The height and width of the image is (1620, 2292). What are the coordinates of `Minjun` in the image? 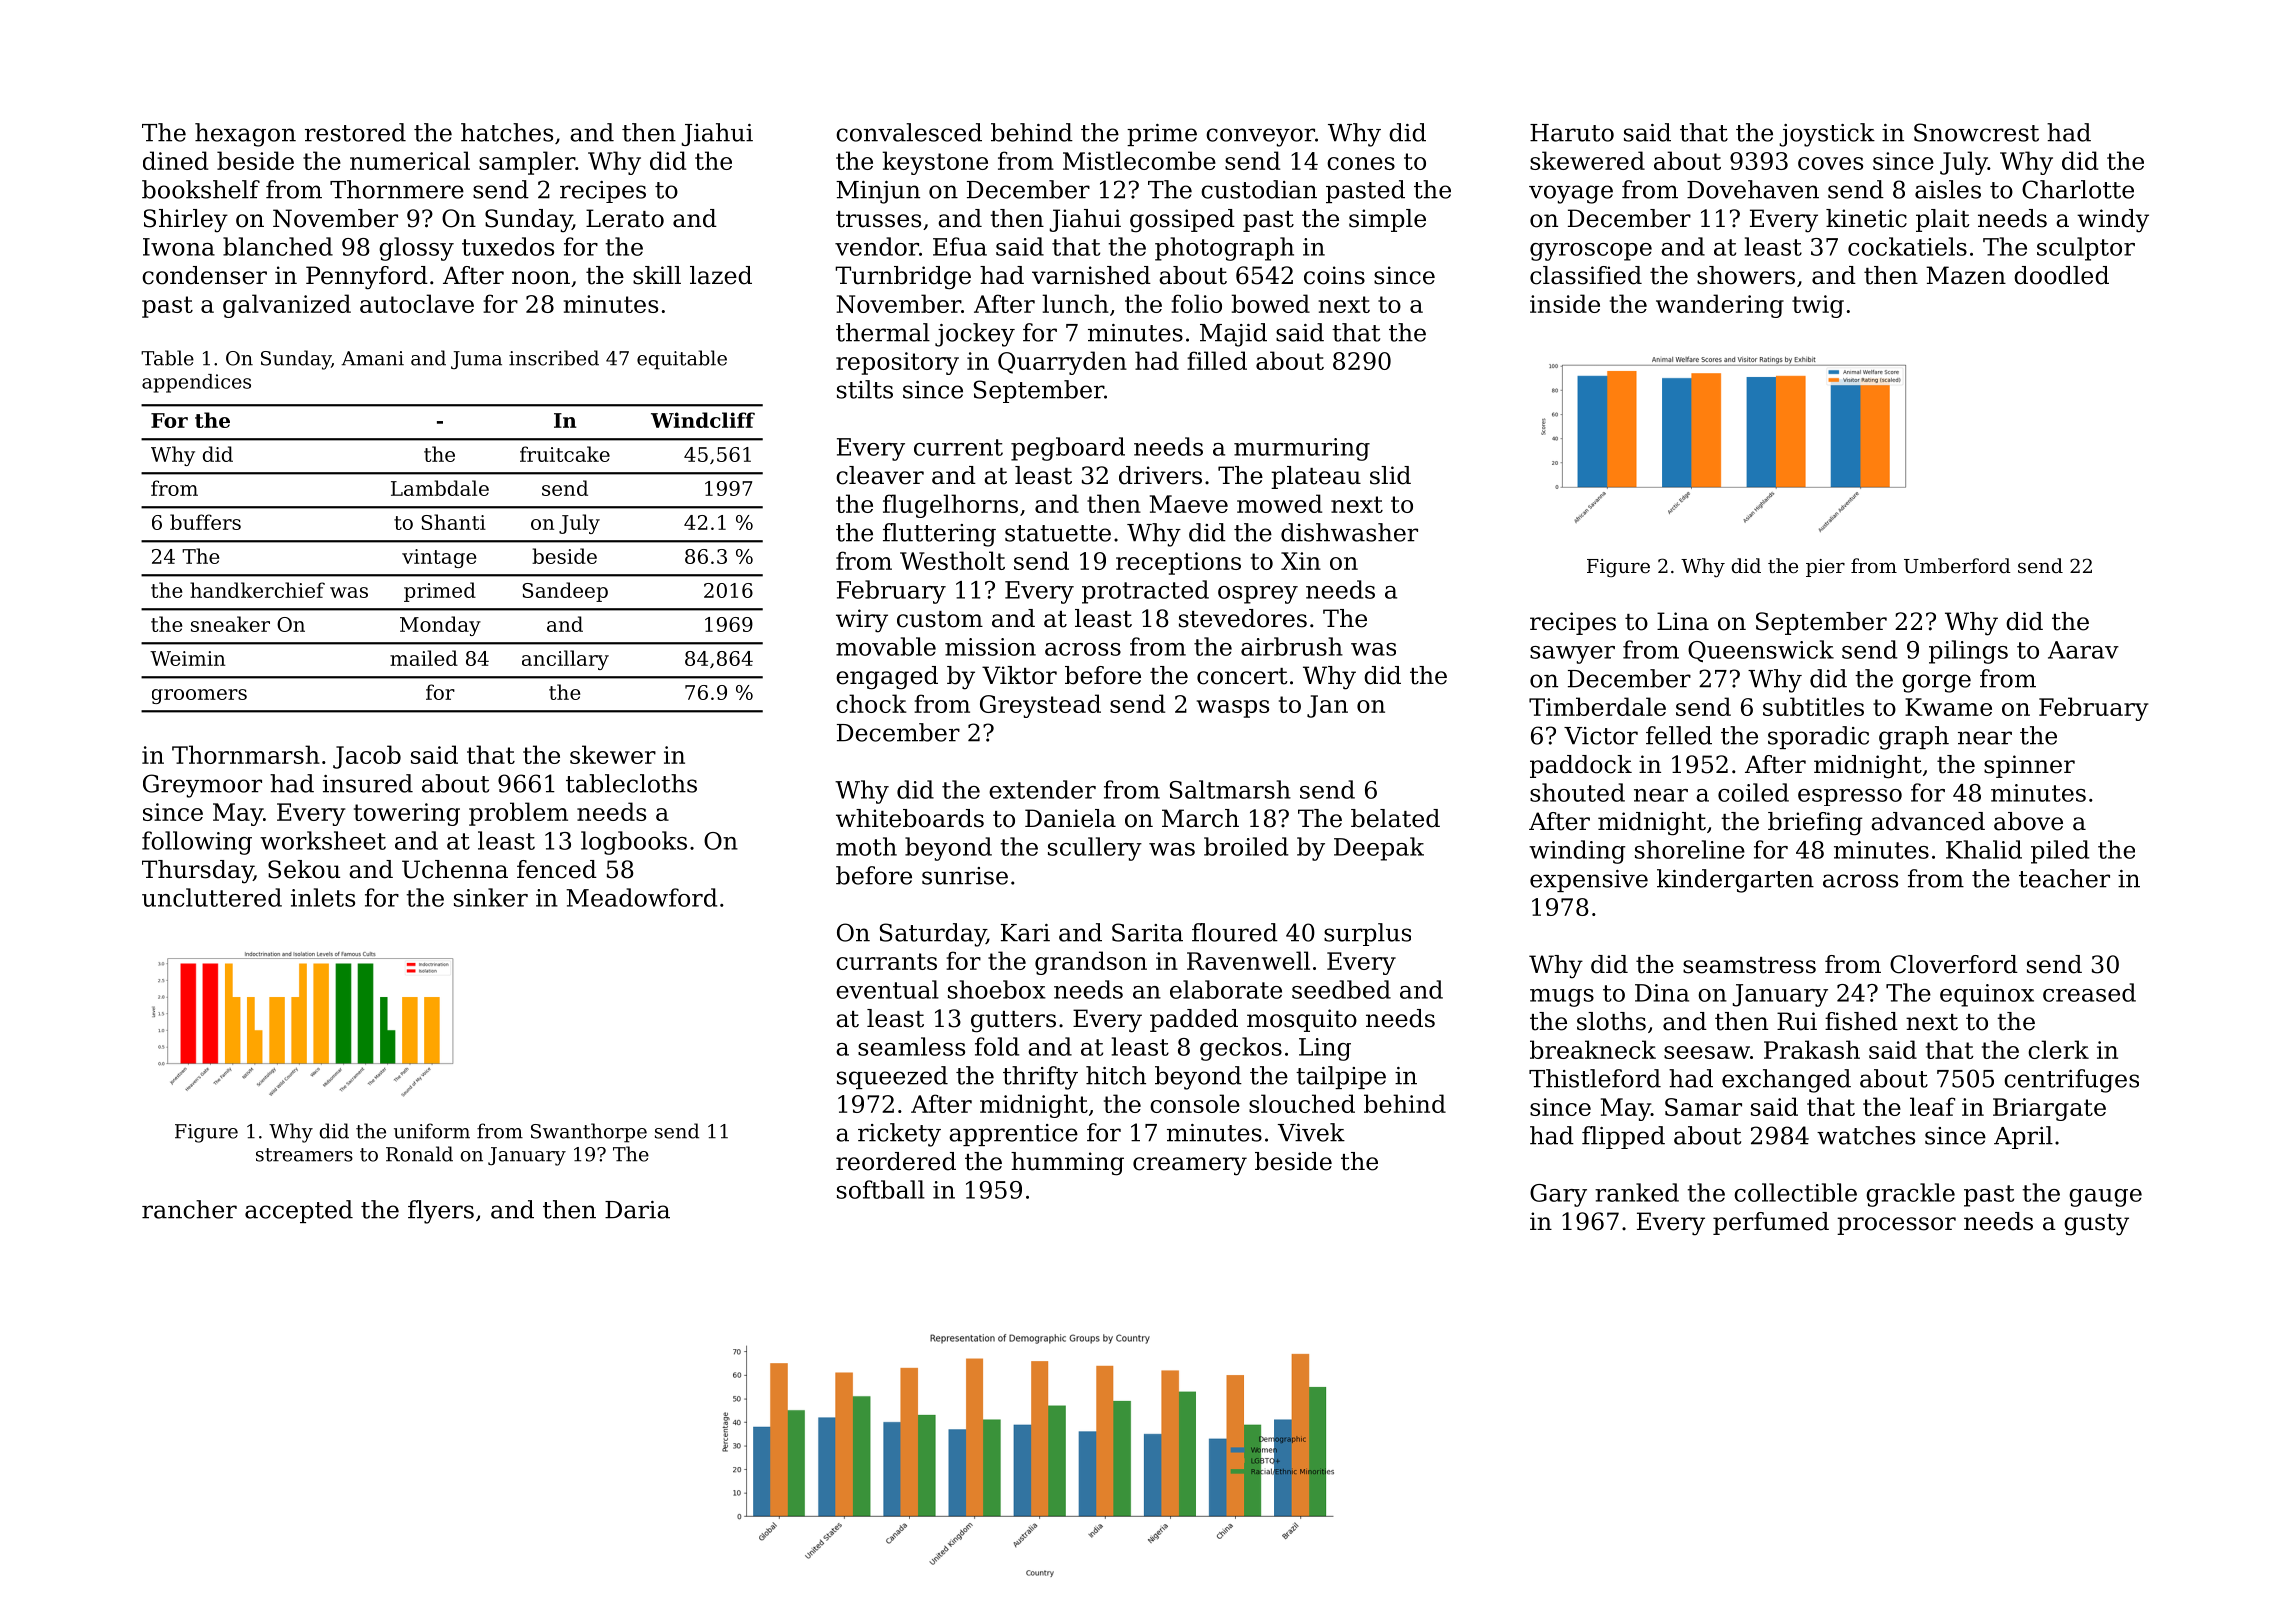 It's located at (878, 192).
